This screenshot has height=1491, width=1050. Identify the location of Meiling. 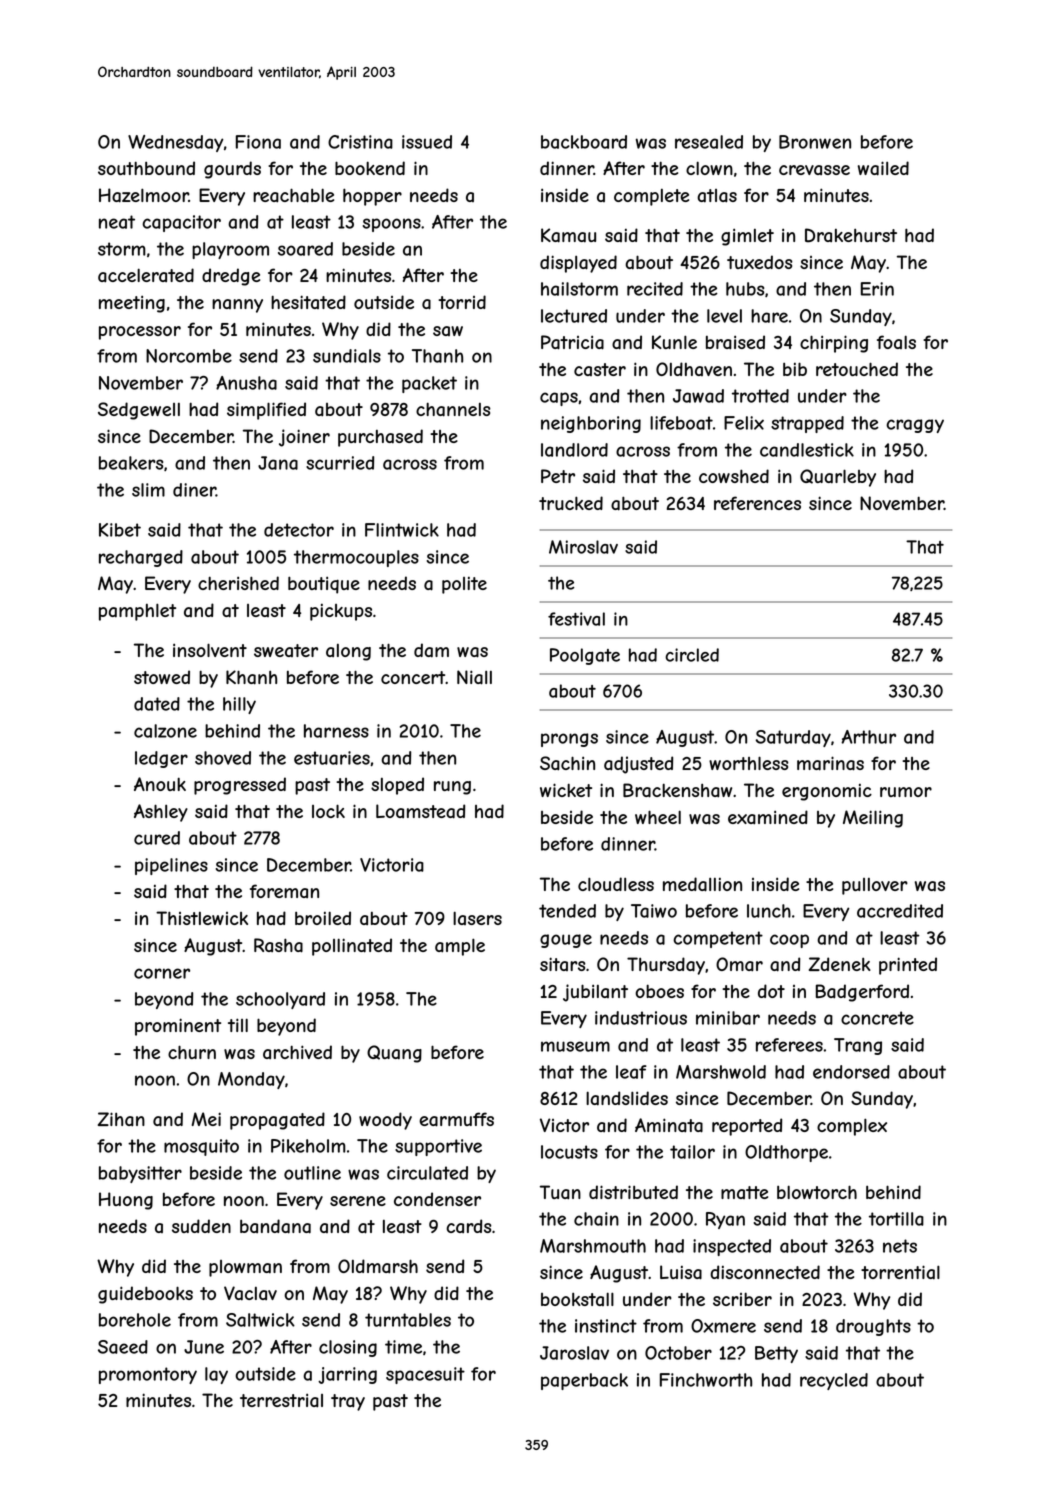
(873, 819).
